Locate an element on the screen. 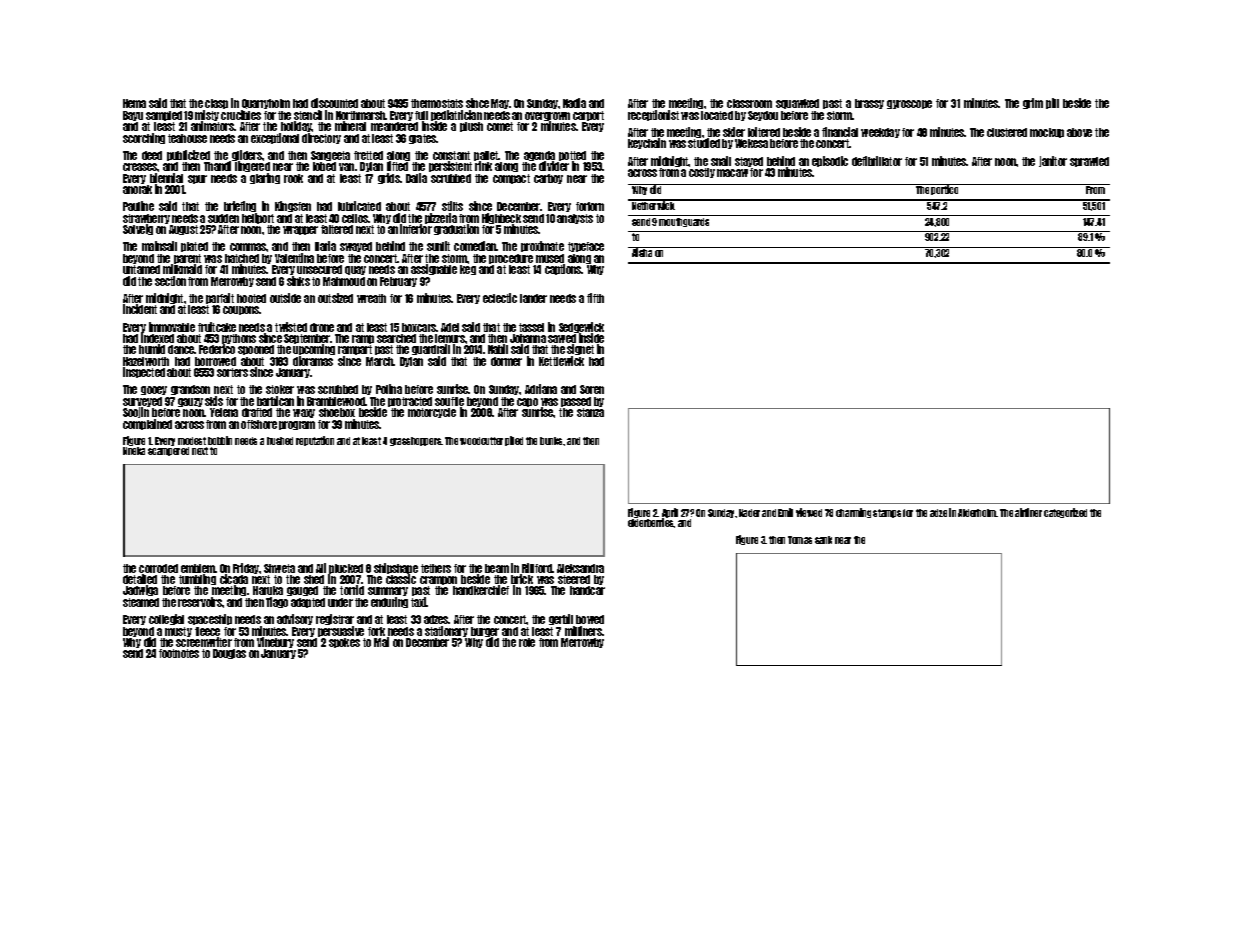 This screenshot has width=1233, height=952. janitor is located at coordinates (1053, 161).
